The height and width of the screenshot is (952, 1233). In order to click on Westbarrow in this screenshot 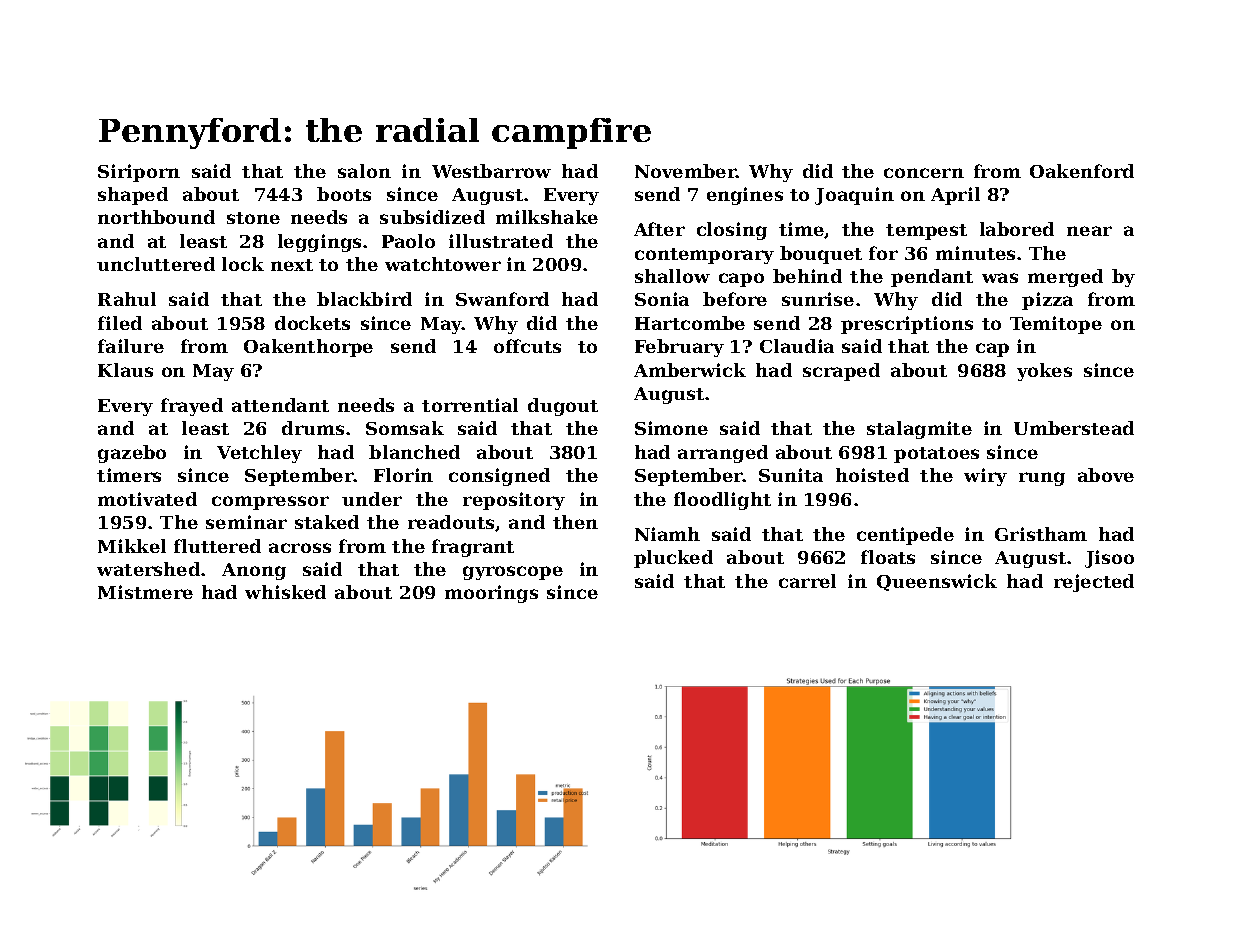, I will do `click(491, 171)`.
